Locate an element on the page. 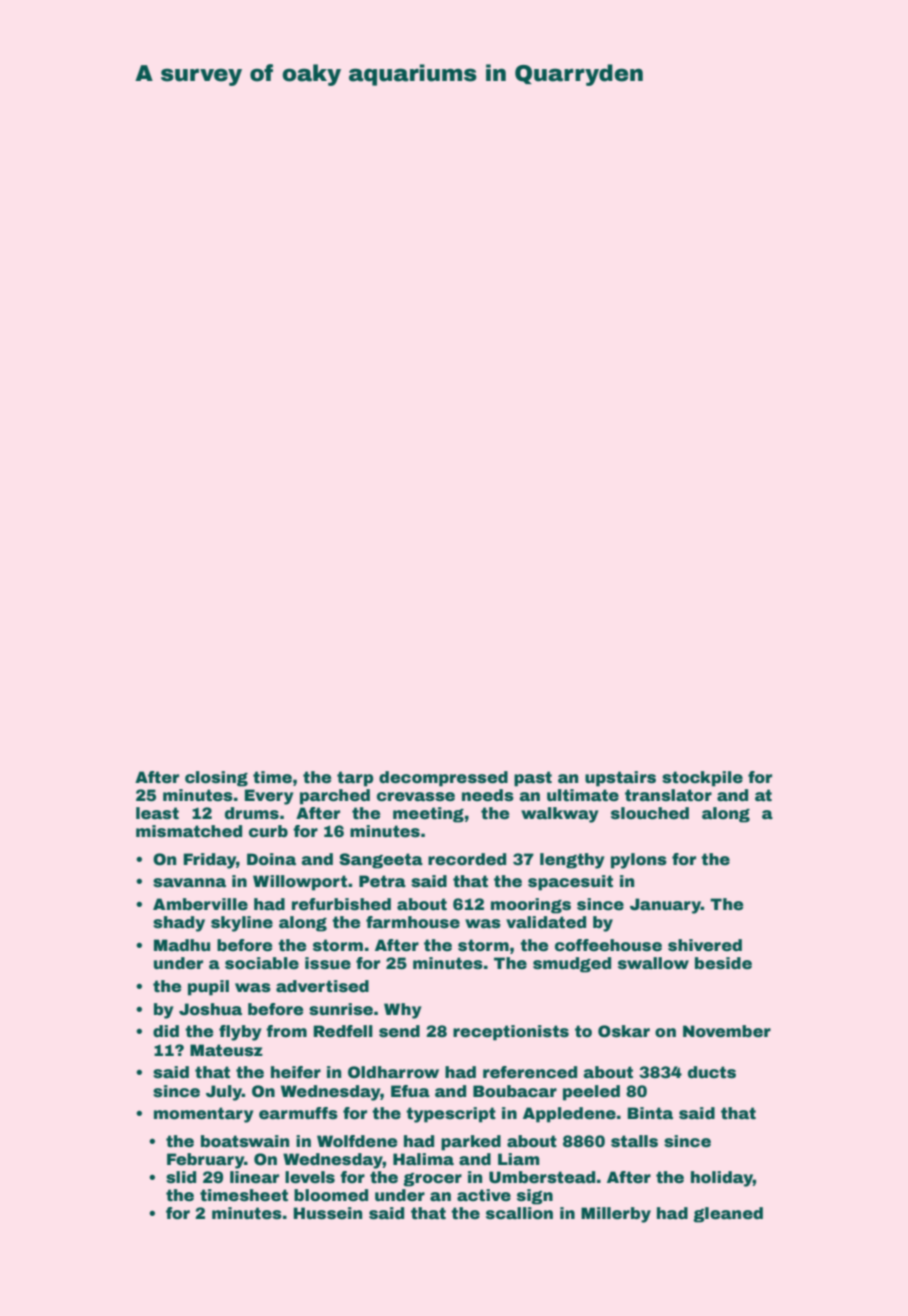 The width and height of the document is (908, 1316). upstairs is located at coordinates (620, 779).
